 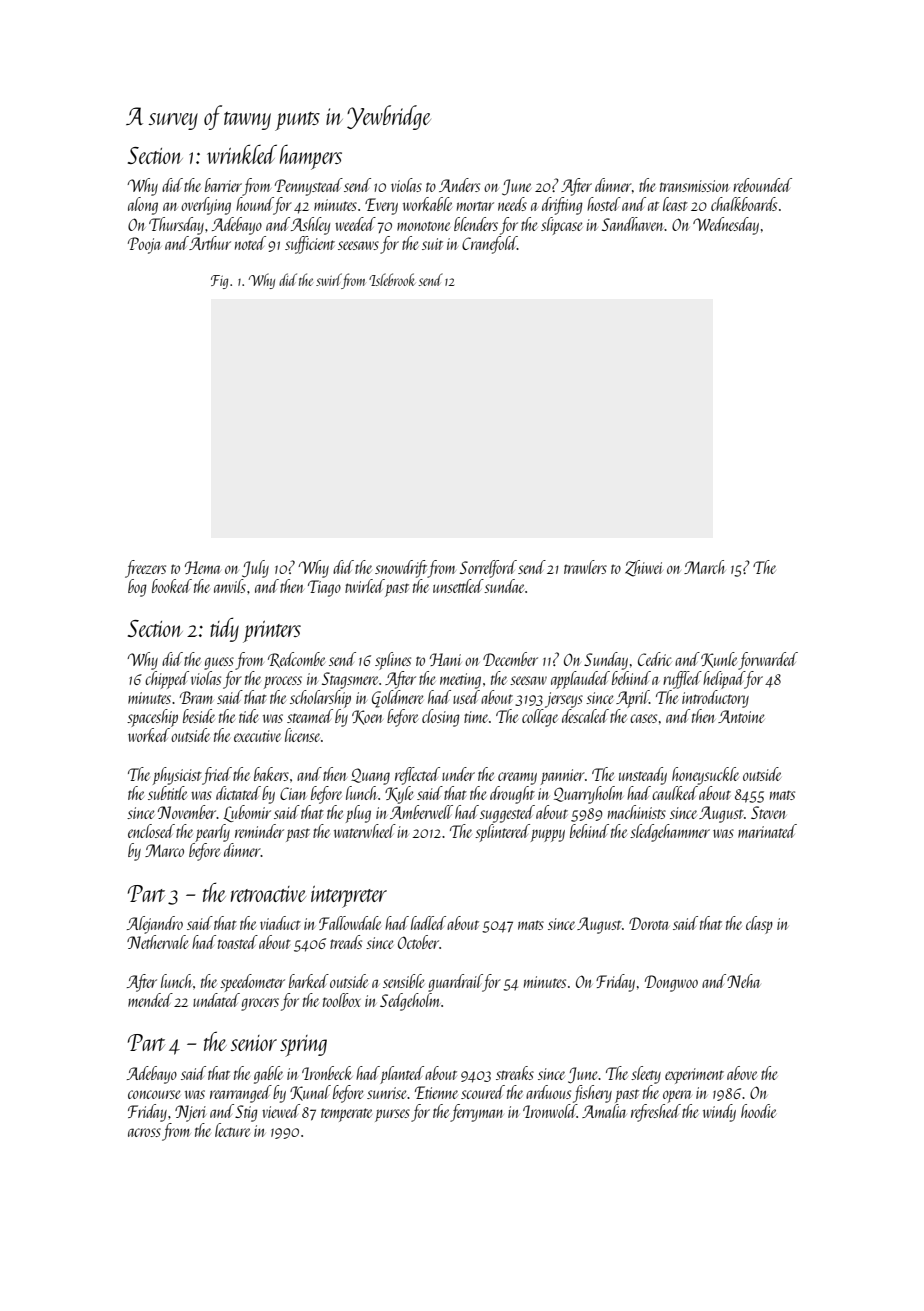 I want to click on Every, so click(x=381, y=206).
